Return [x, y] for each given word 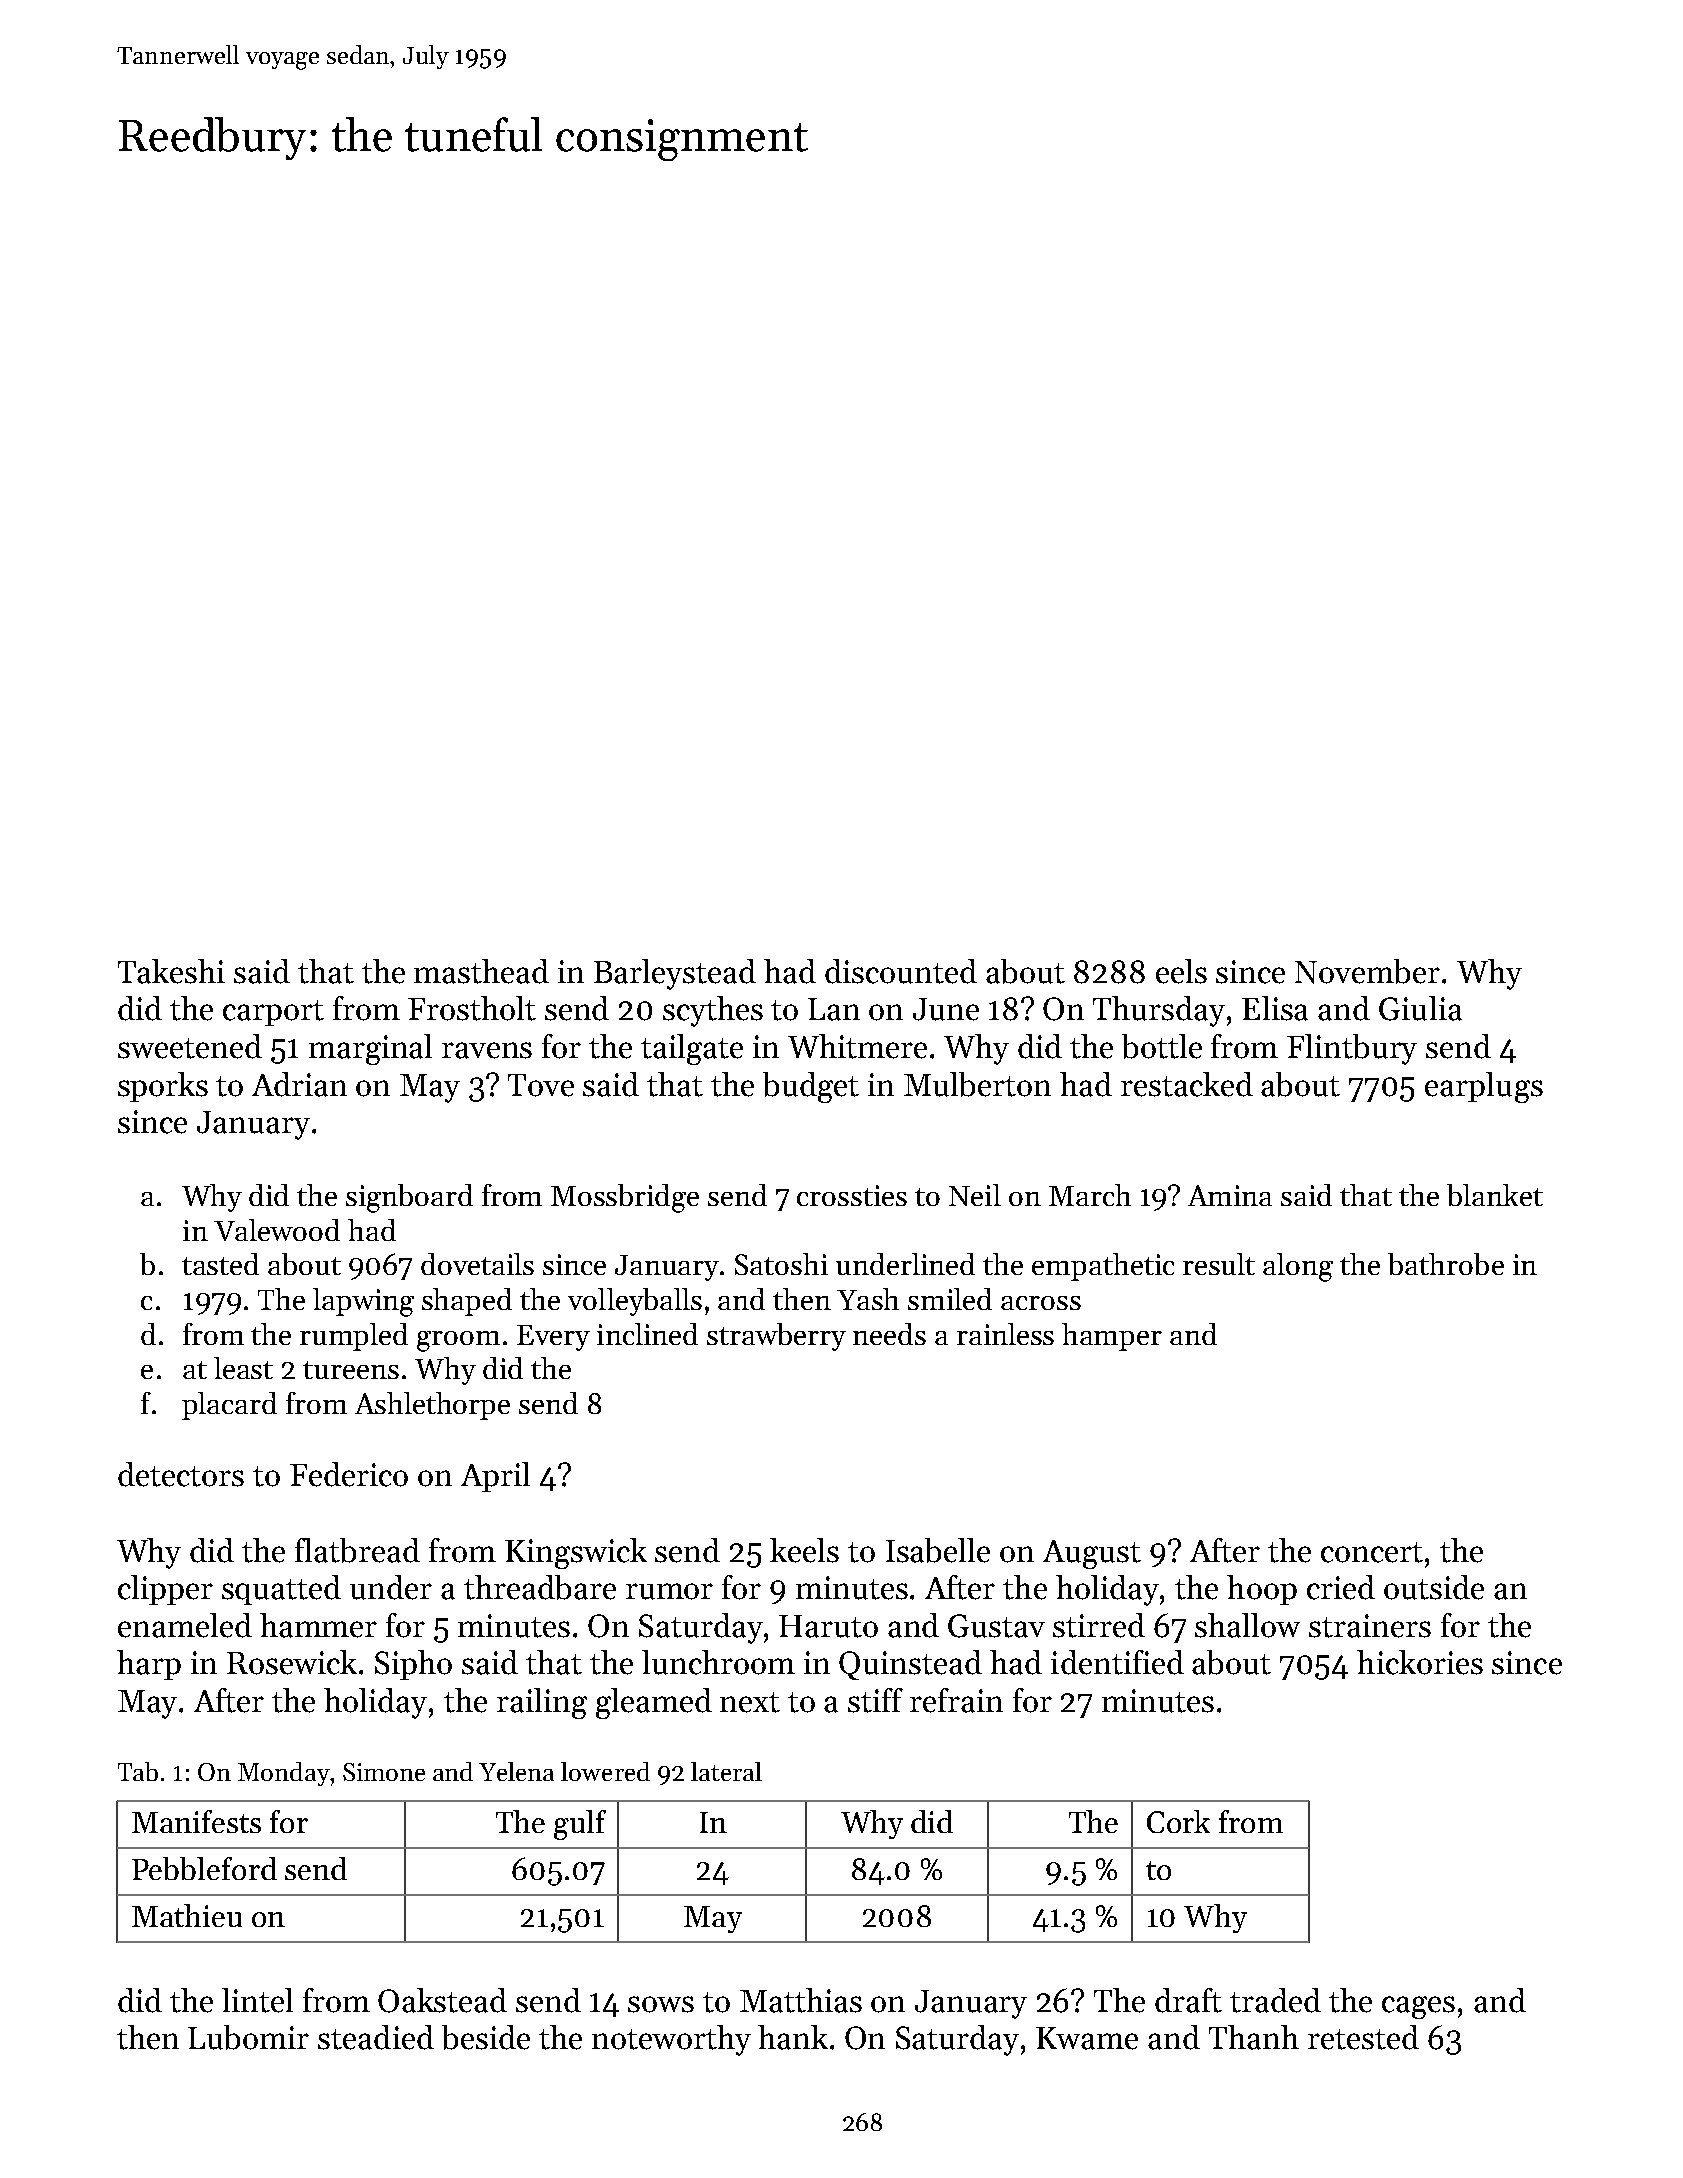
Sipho [413, 1665]
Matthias [801, 2000]
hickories [1420, 1662]
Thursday [1159, 1011]
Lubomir [248, 2037]
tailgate [692, 1049]
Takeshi [171, 971]
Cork [1178, 1821]
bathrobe [1446, 1264]
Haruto [828, 1626]
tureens [351, 1370]
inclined [647, 1334]
